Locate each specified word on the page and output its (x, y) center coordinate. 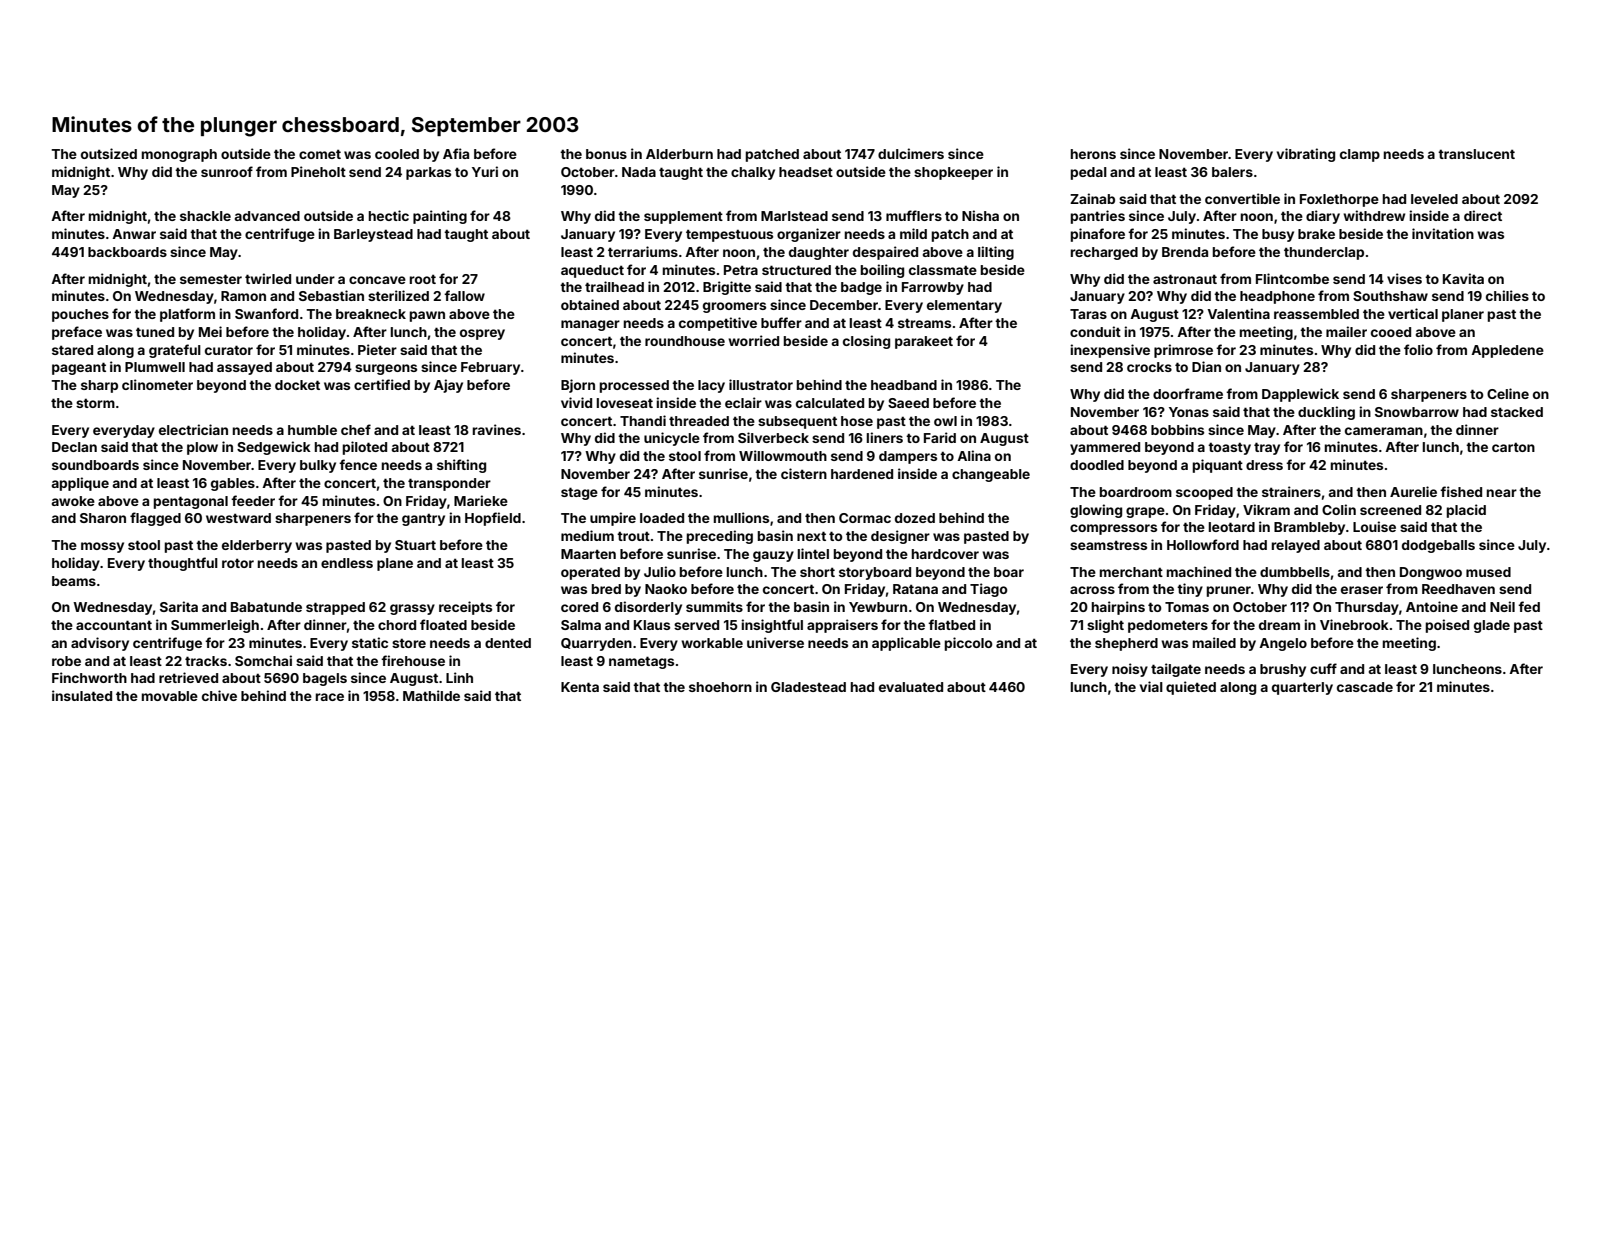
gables (233, 484)
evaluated (911, 687)
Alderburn (679, 154)
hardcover (945, 554)
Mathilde (431, 695)
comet (320, 154)
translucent (1476, 154)
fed (1529, 606)
